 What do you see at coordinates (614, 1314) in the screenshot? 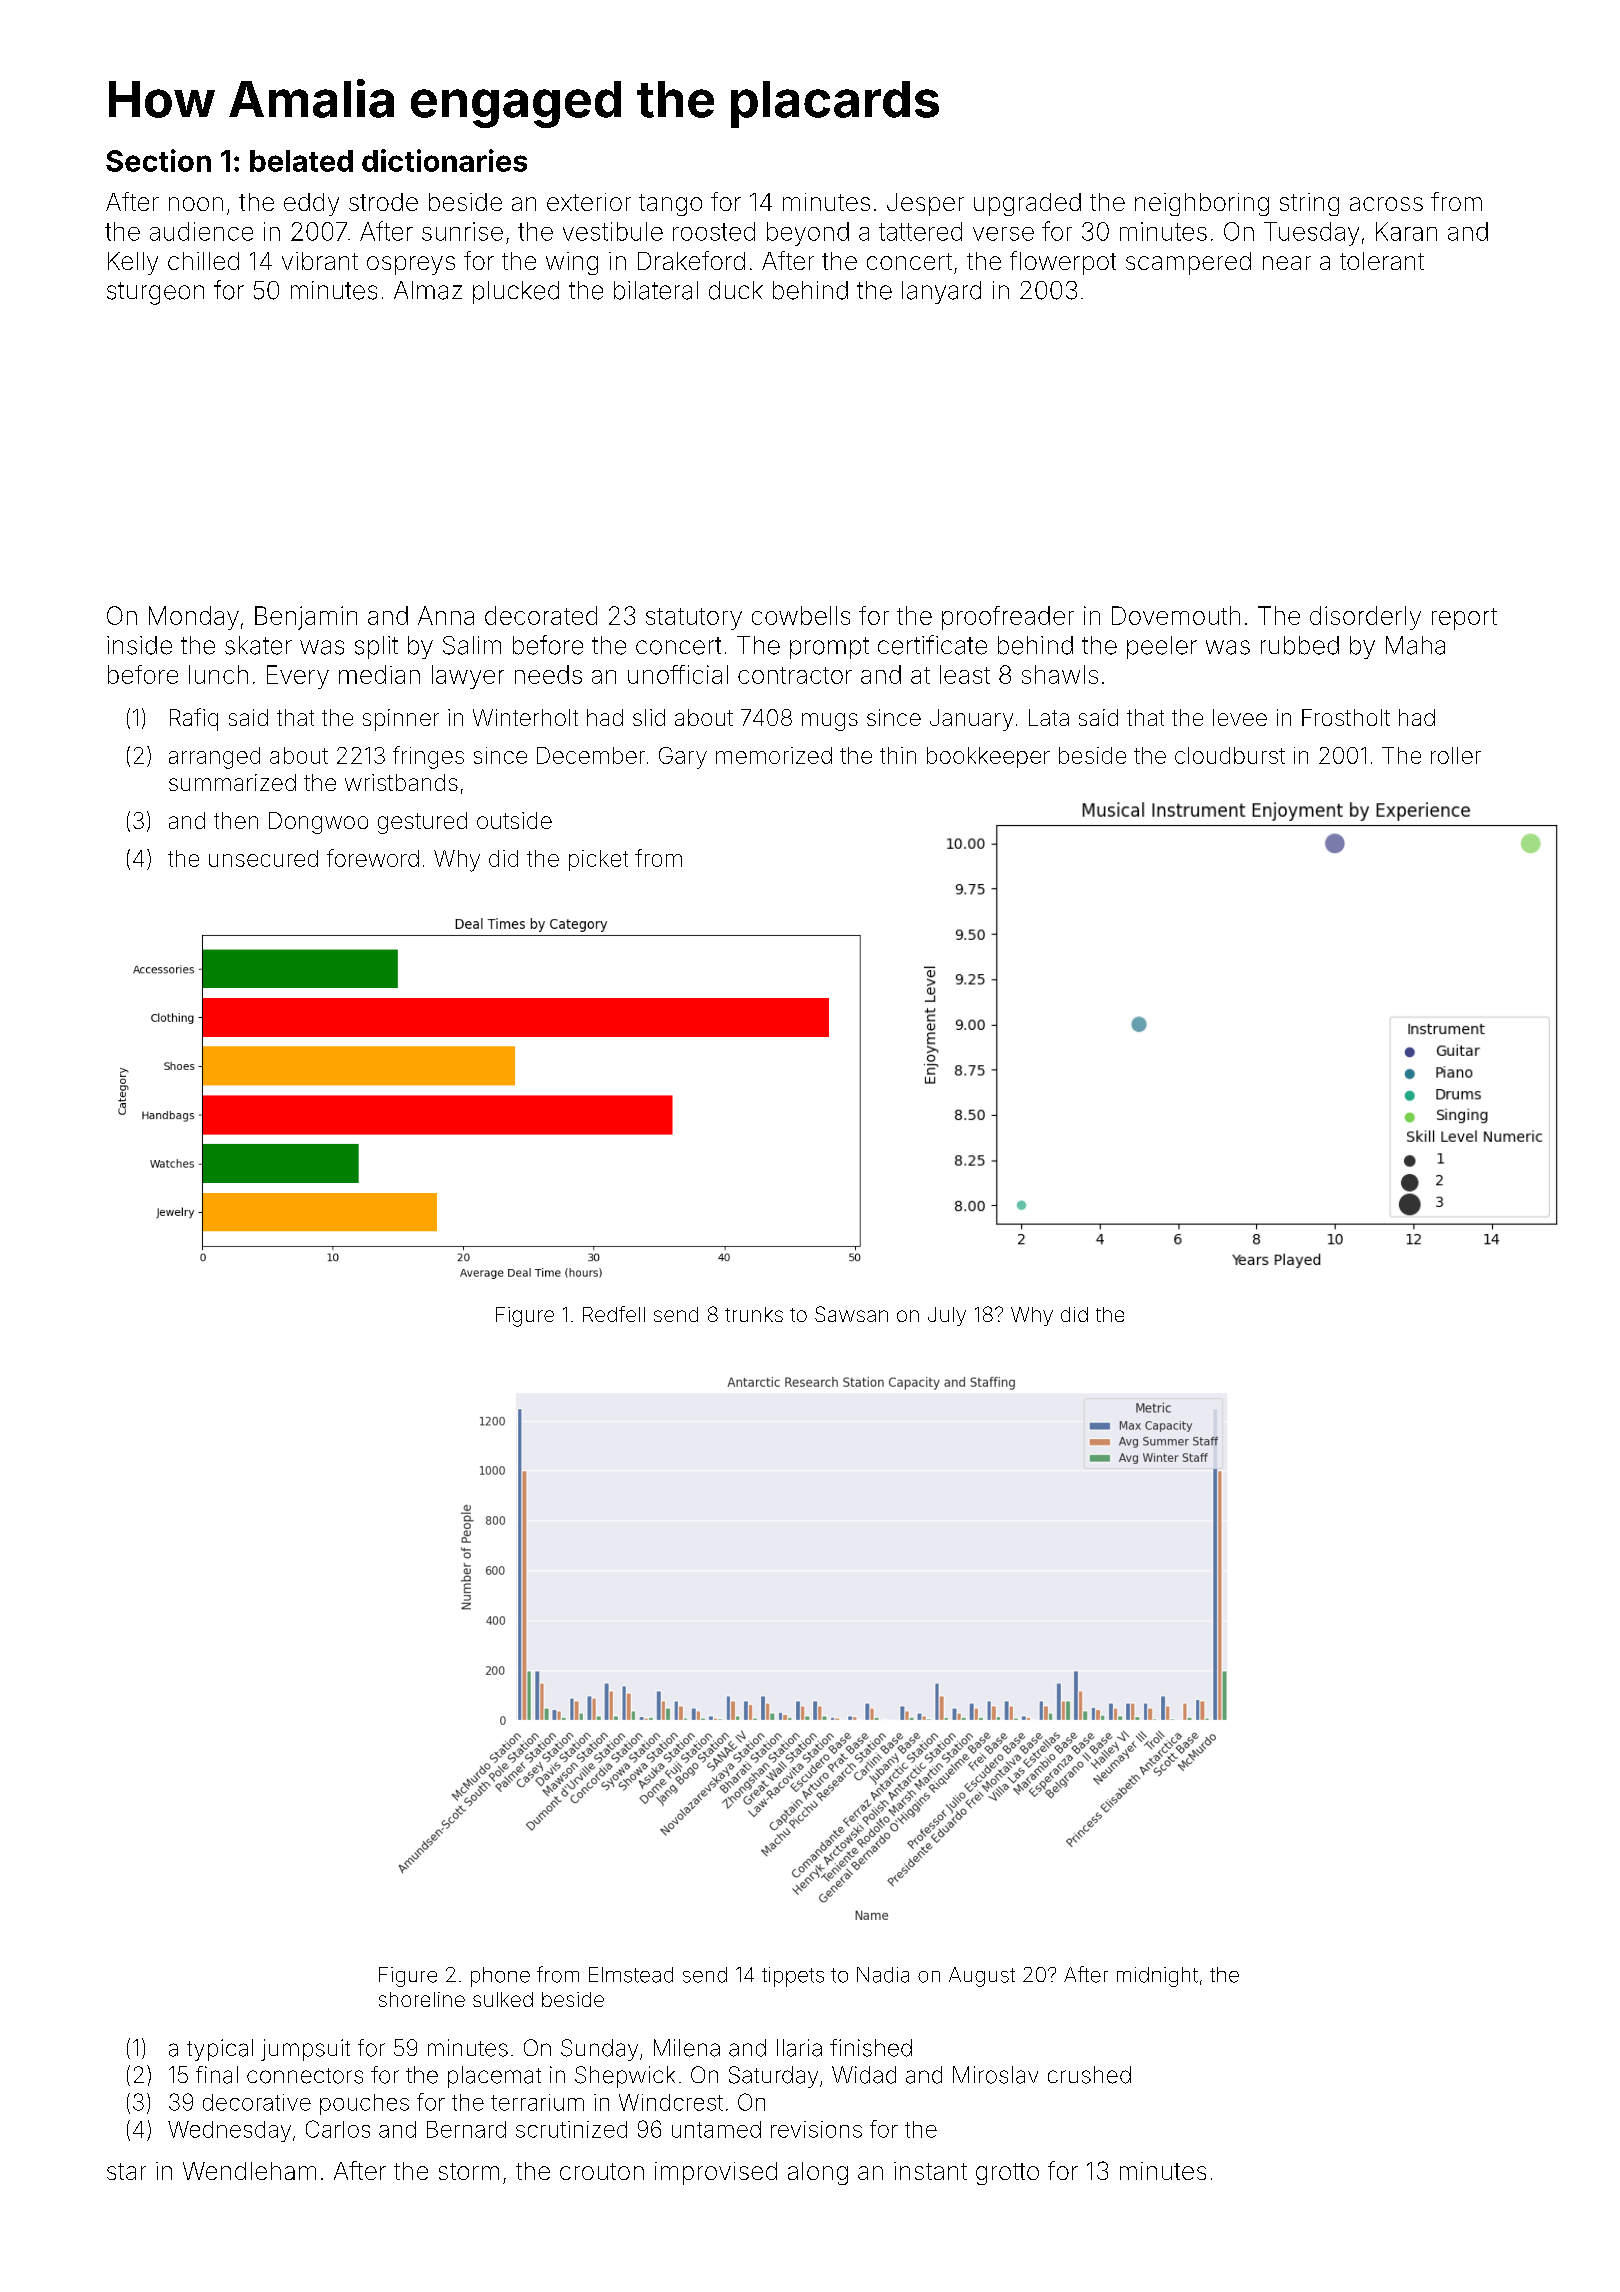
I see `Redfell` at bounding box center [614, 1314].
